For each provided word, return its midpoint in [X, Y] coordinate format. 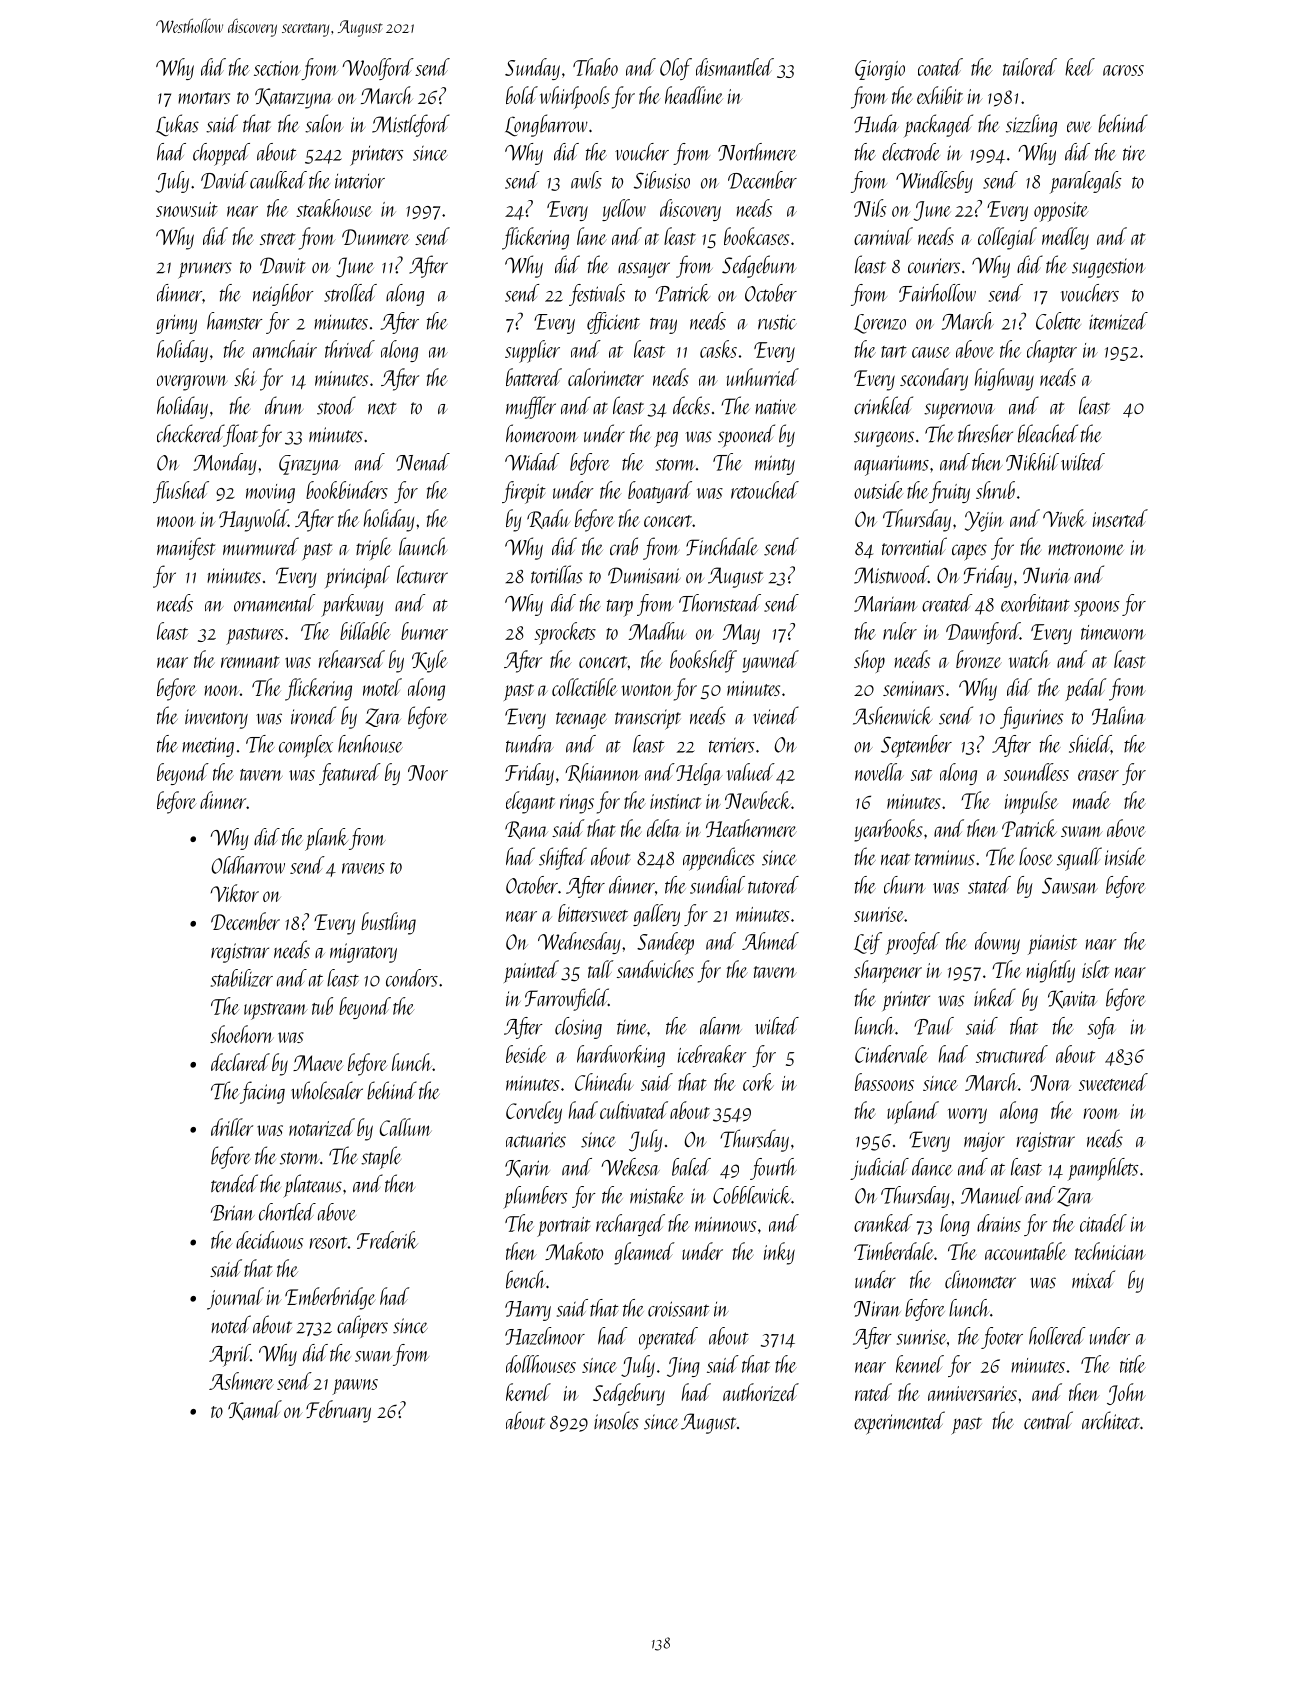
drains [999, 1223]
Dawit [283, 265]
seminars [913, 688]
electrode [911, 152]
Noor [428, 773]
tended [234, 1183]
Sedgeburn [759, 266]
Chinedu [604, 1082]
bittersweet [593, 913]
